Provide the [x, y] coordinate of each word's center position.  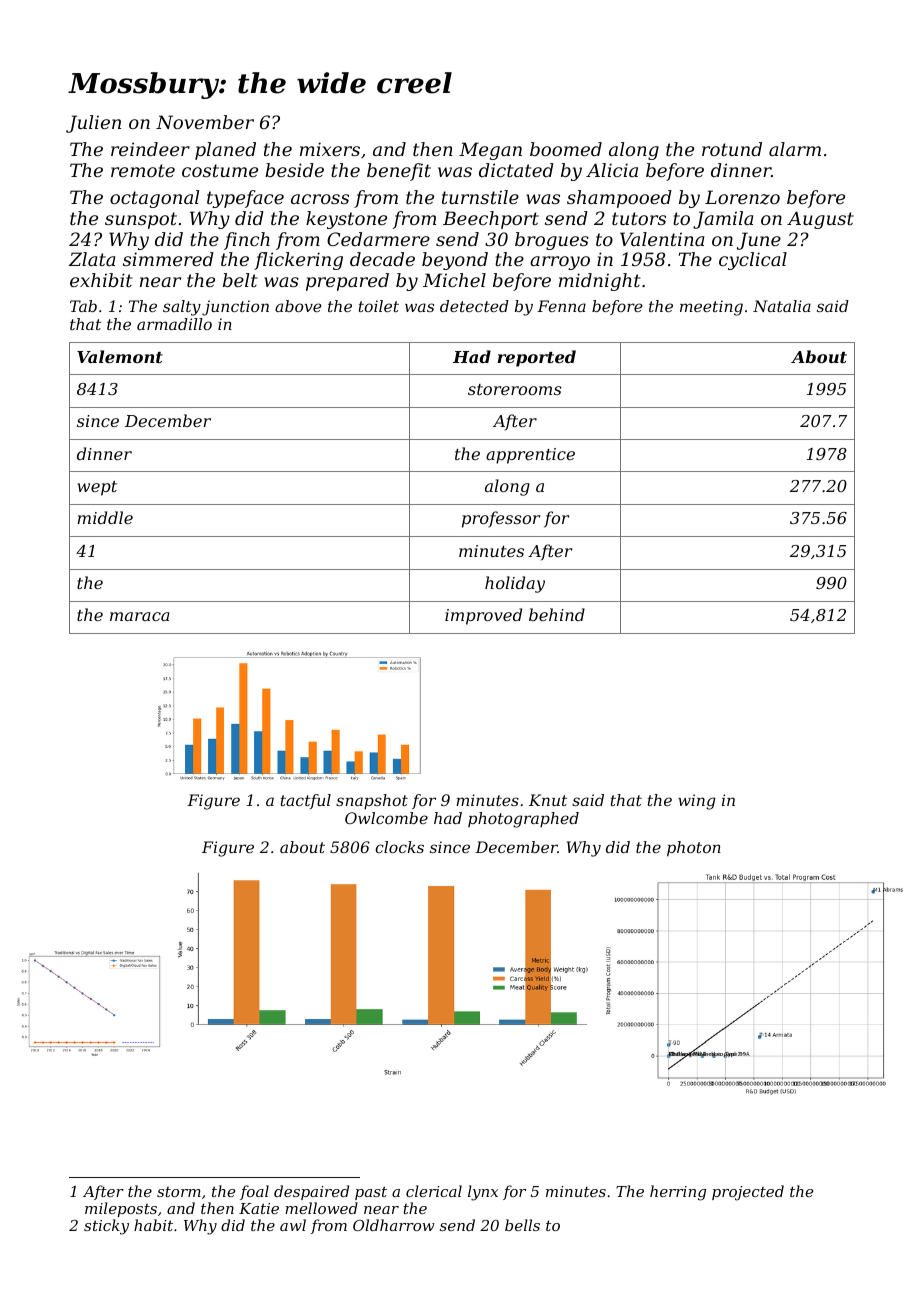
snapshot [372, 801]
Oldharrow [394, 1225]
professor [501, 519]
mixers [330, 149]
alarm [795, 149]
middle [105, 517]
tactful [306, 801]
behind [557, 614]
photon [694, 849]
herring [678, 1193]
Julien [93, 124]
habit [153, 1225]
